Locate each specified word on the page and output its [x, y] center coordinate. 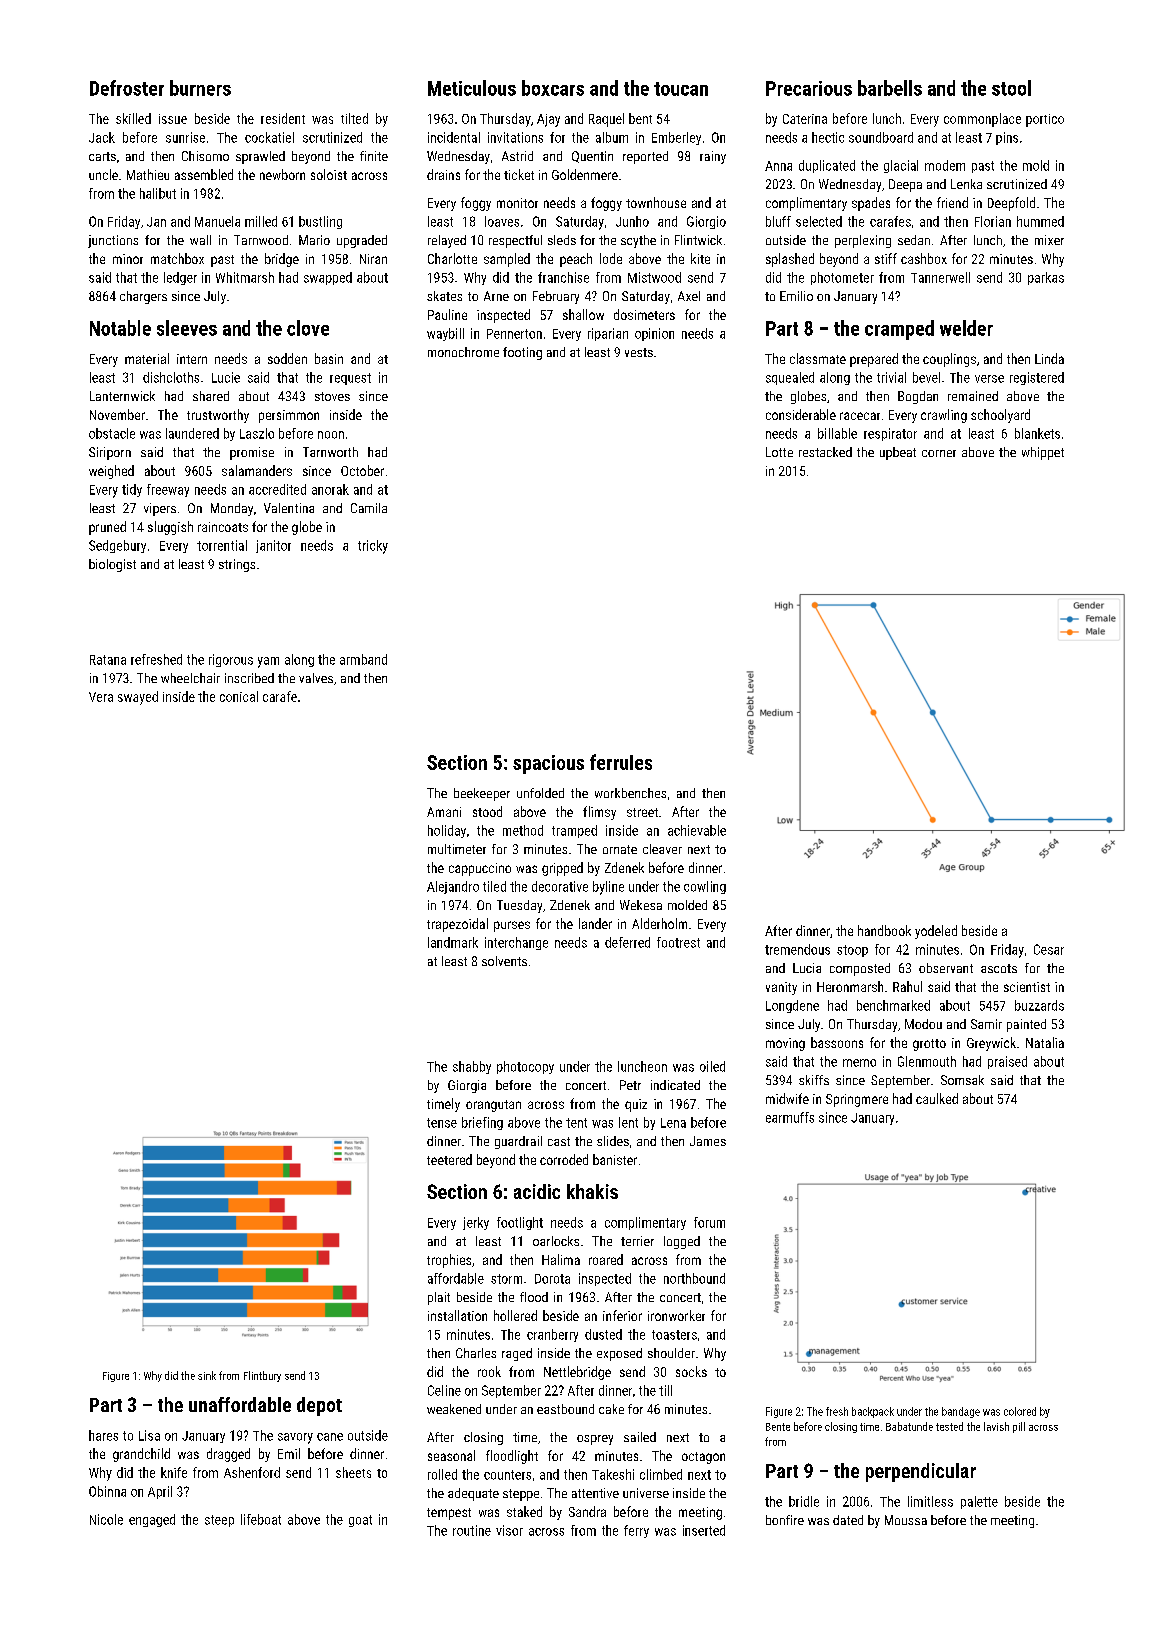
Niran [373, 259]
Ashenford [252, 1472]
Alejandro [453, 887]
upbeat [898, 453]
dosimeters [644, 314]
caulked [937, 1098]
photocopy [525, 1067]
